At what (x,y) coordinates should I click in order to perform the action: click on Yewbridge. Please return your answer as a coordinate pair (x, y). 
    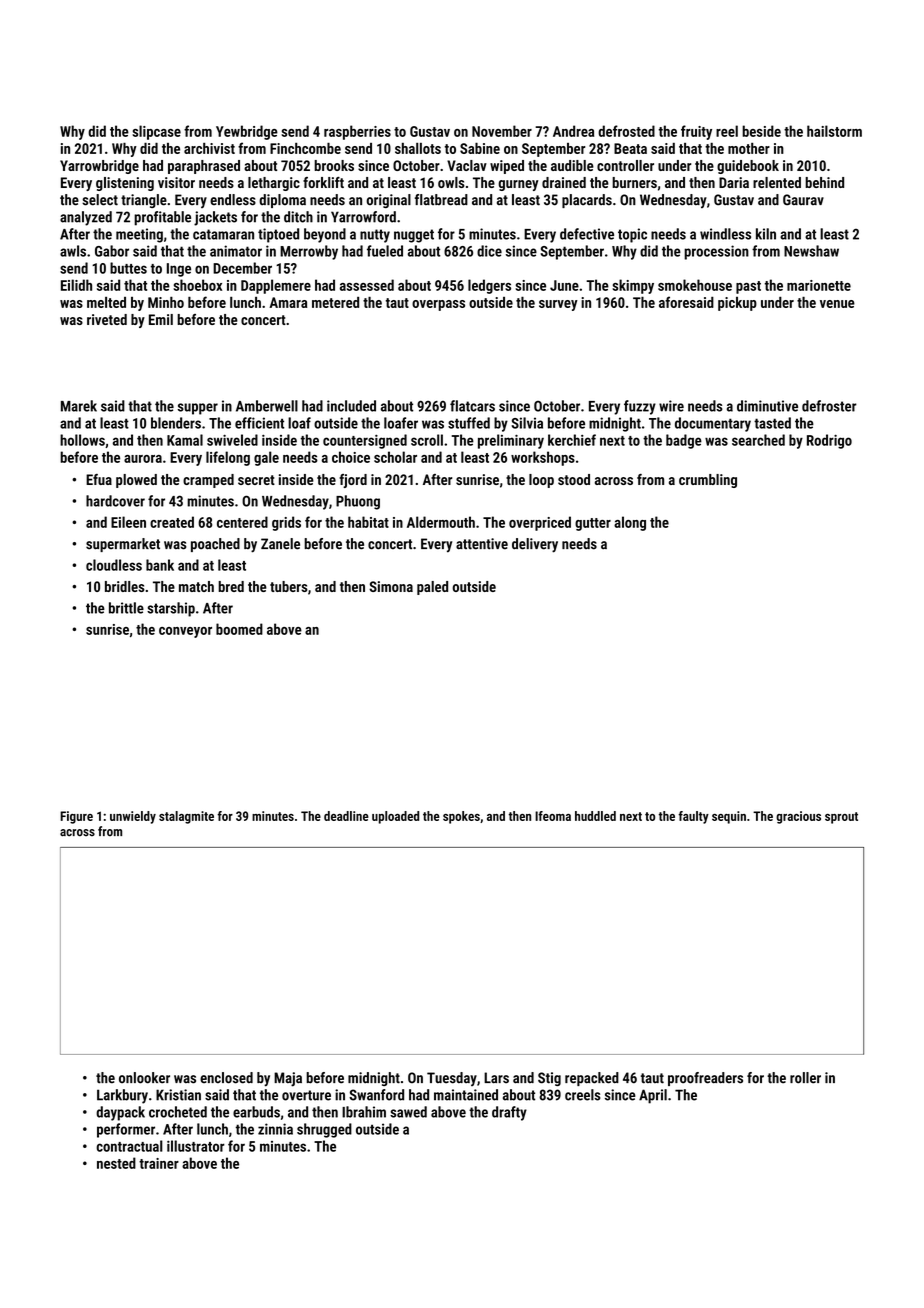
    Looking at the image, I should click on (247, 132).
